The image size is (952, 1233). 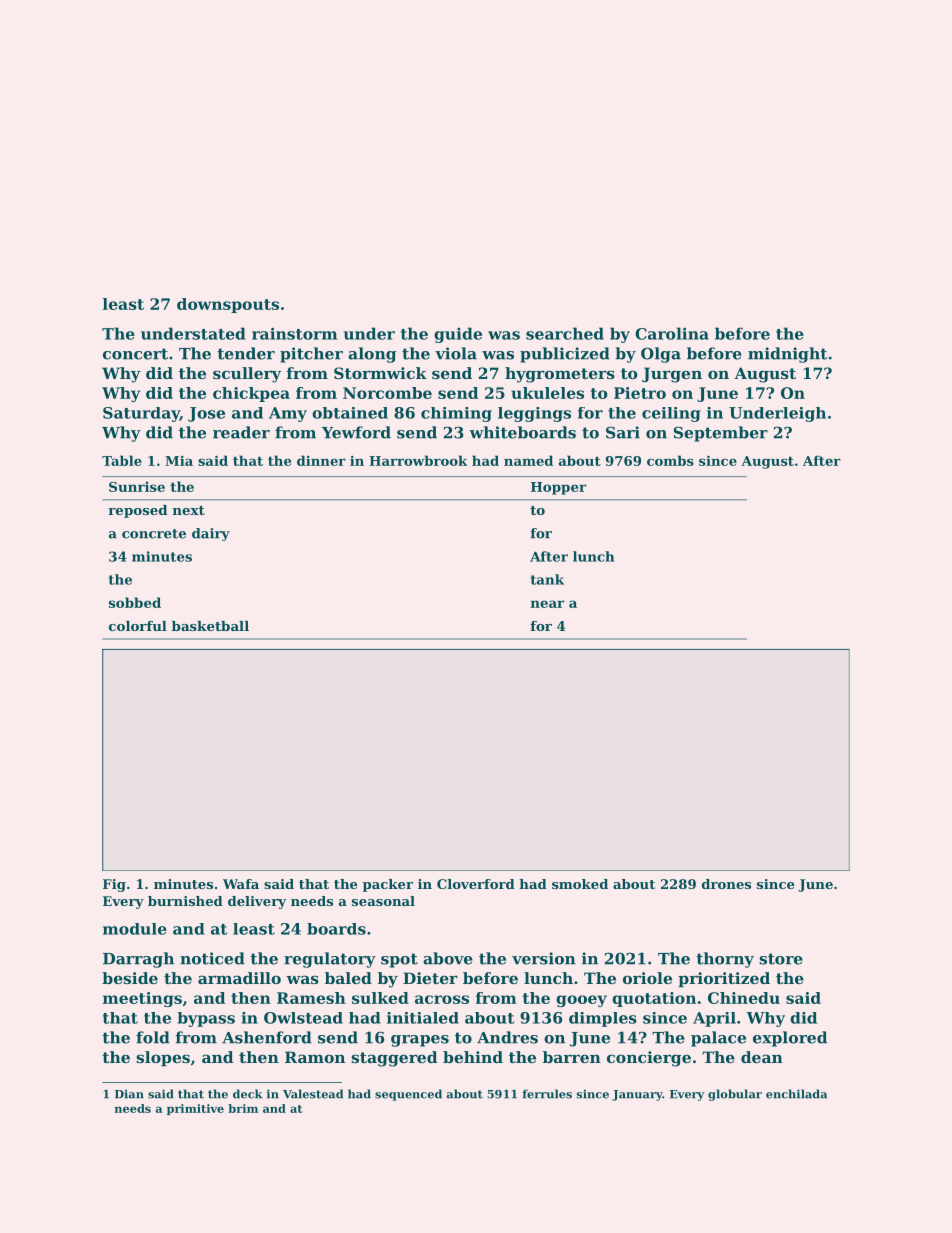 I want to click on drones, so click(x=726, y=884).
